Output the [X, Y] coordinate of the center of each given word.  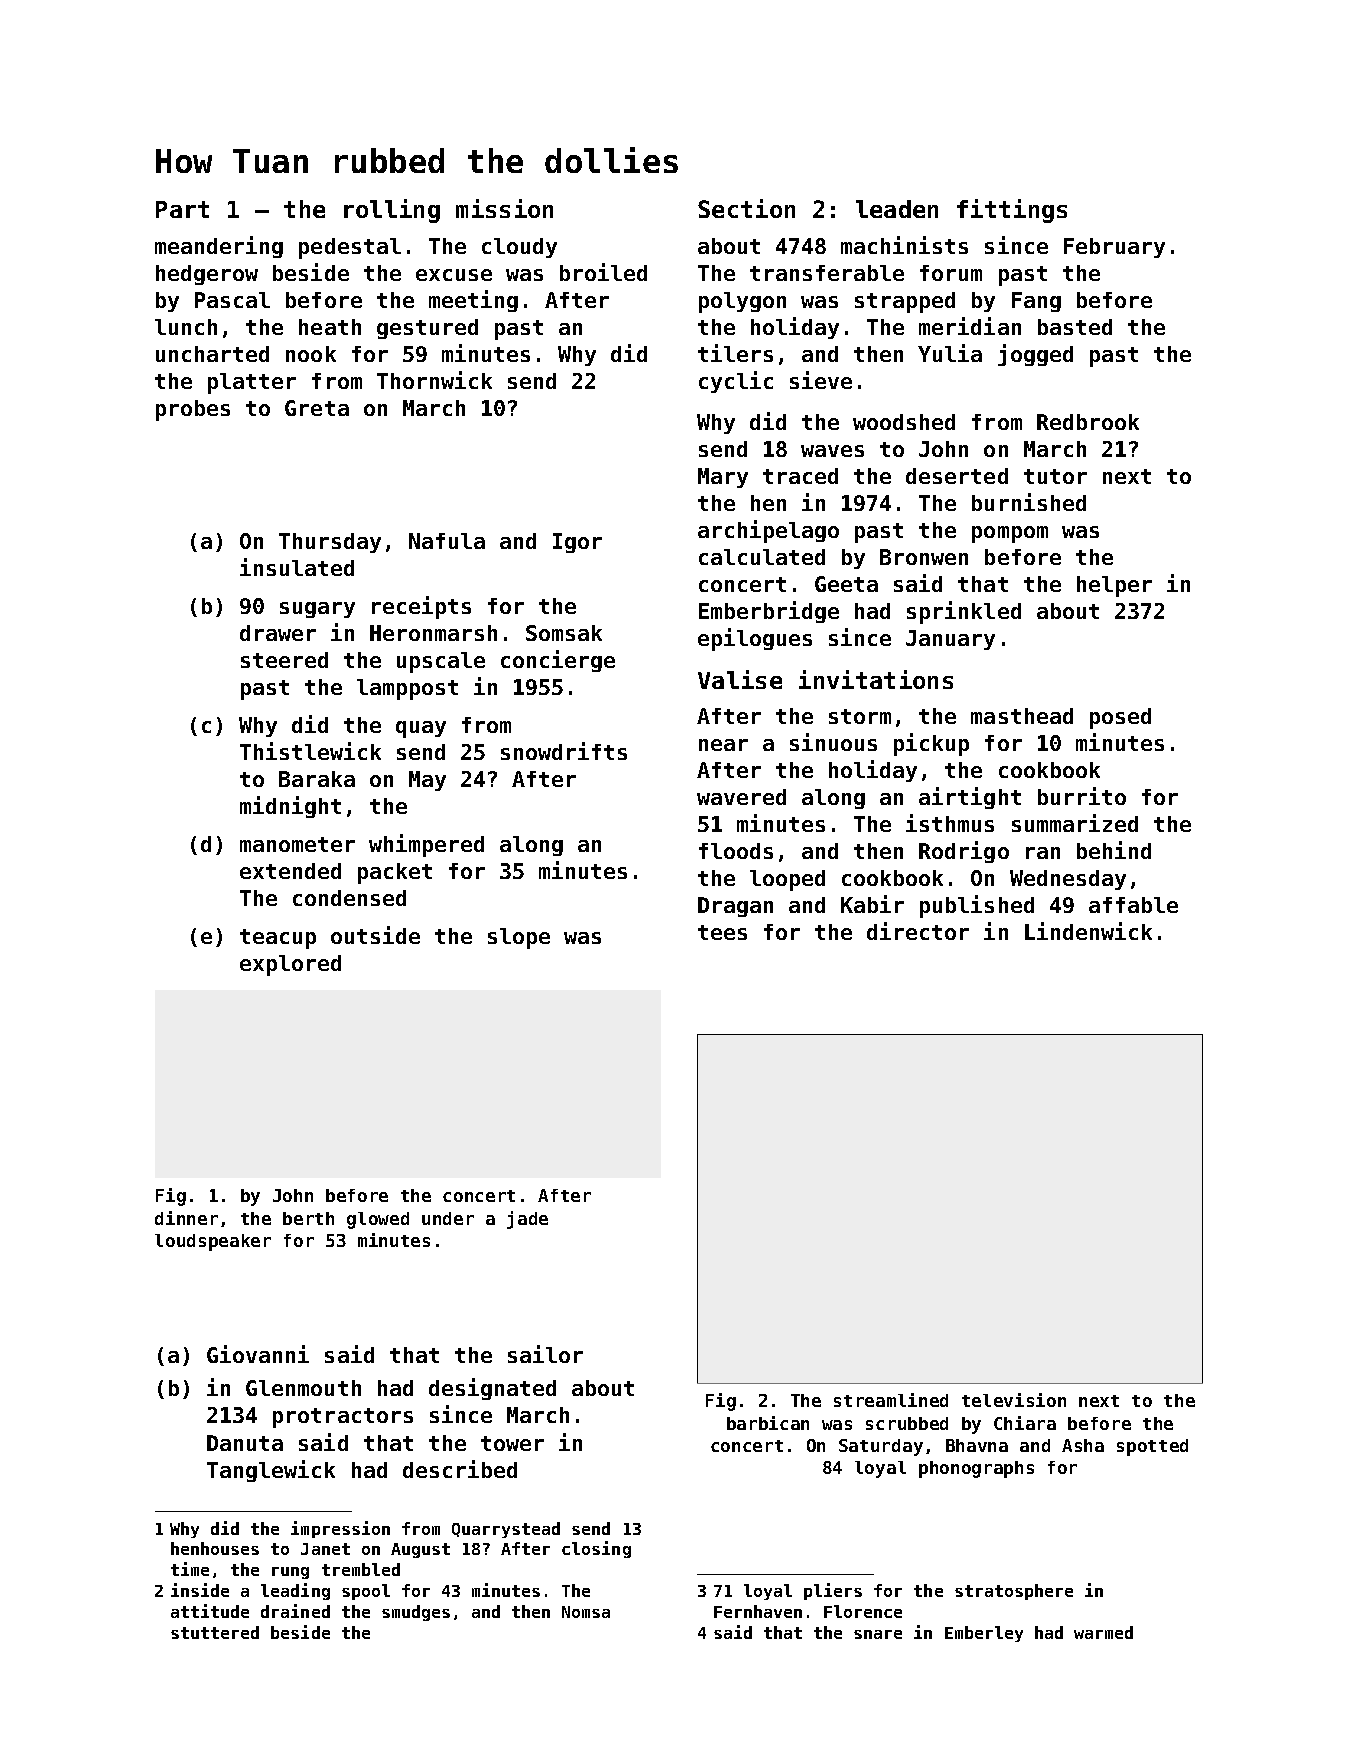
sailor [545, 1354]
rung [290, 1573]
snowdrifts [564, 751]
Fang [1036, 302]
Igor [577, 543]
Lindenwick [1088, 931]
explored [290, 965]
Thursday [330, 543]
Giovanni [258, 1354]
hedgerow [207, 275]
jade [527, 1220]
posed [1120, 718]
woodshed [904, 422]
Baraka [317, 779]
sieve [821, 380]
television [1014, 1400]
